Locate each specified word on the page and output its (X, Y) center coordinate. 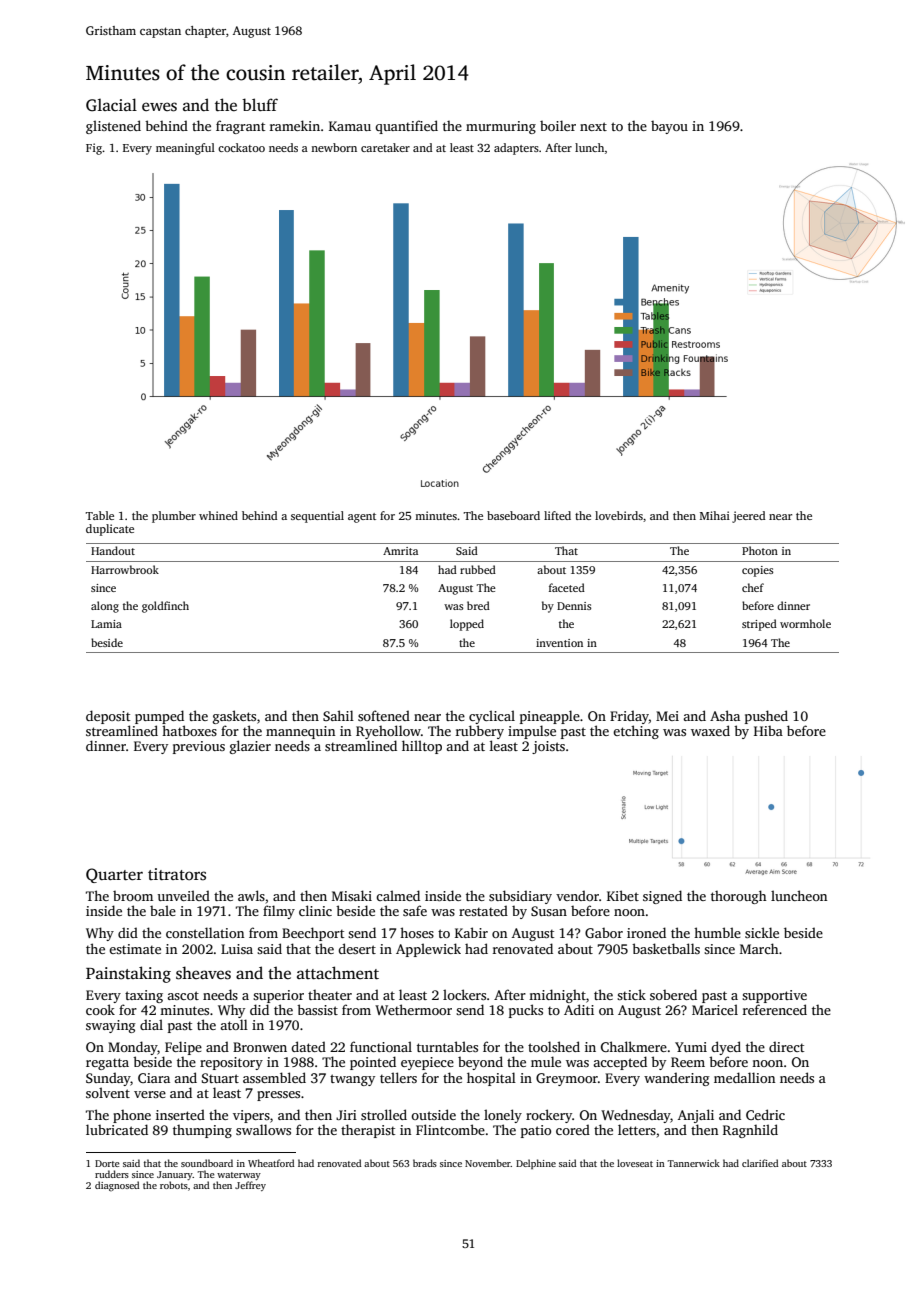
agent (362, 518)
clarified (760, 1163)
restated (483, 910)
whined (218, 515)
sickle (762, 932)
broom (133, 896)
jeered (749, 517)
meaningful (185, 149)
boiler (558, 125)
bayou (669, 127)
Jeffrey (250, 1186)
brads (425, 1163)
